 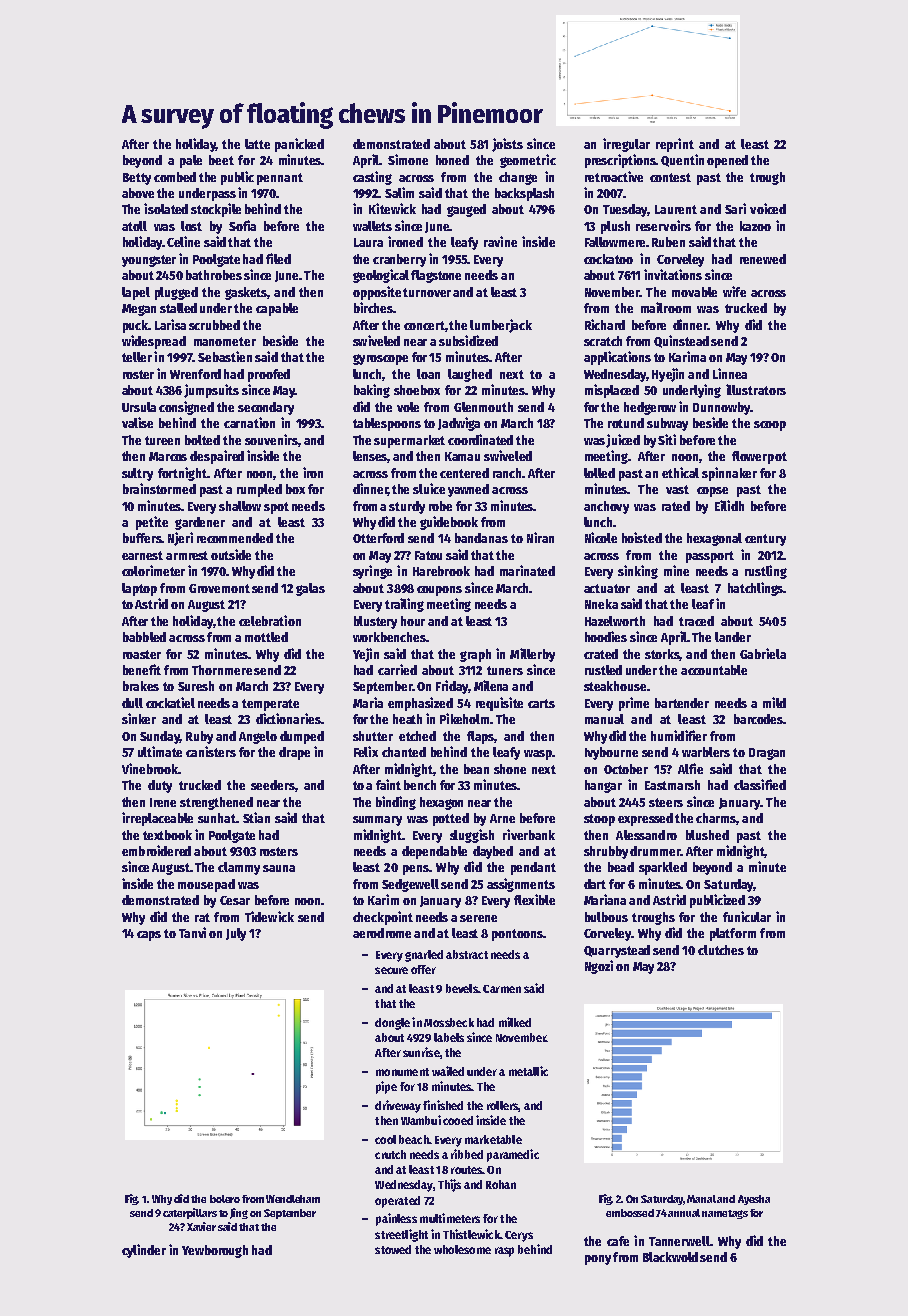 I want to click on wholesome, so click(x=462, y=1249).
